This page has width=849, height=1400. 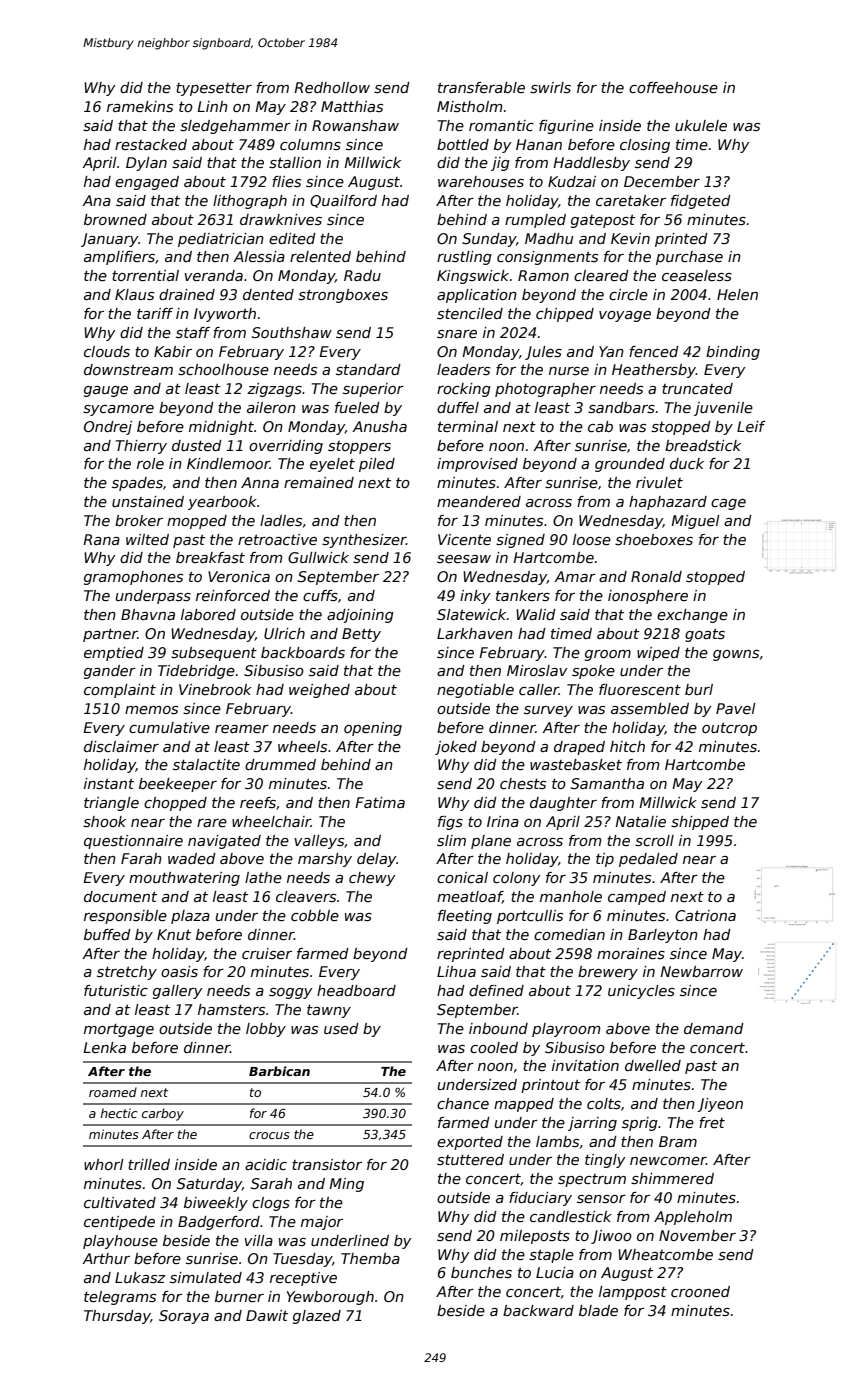 I want to click on Redhollow, so click(x=332, y=87).
